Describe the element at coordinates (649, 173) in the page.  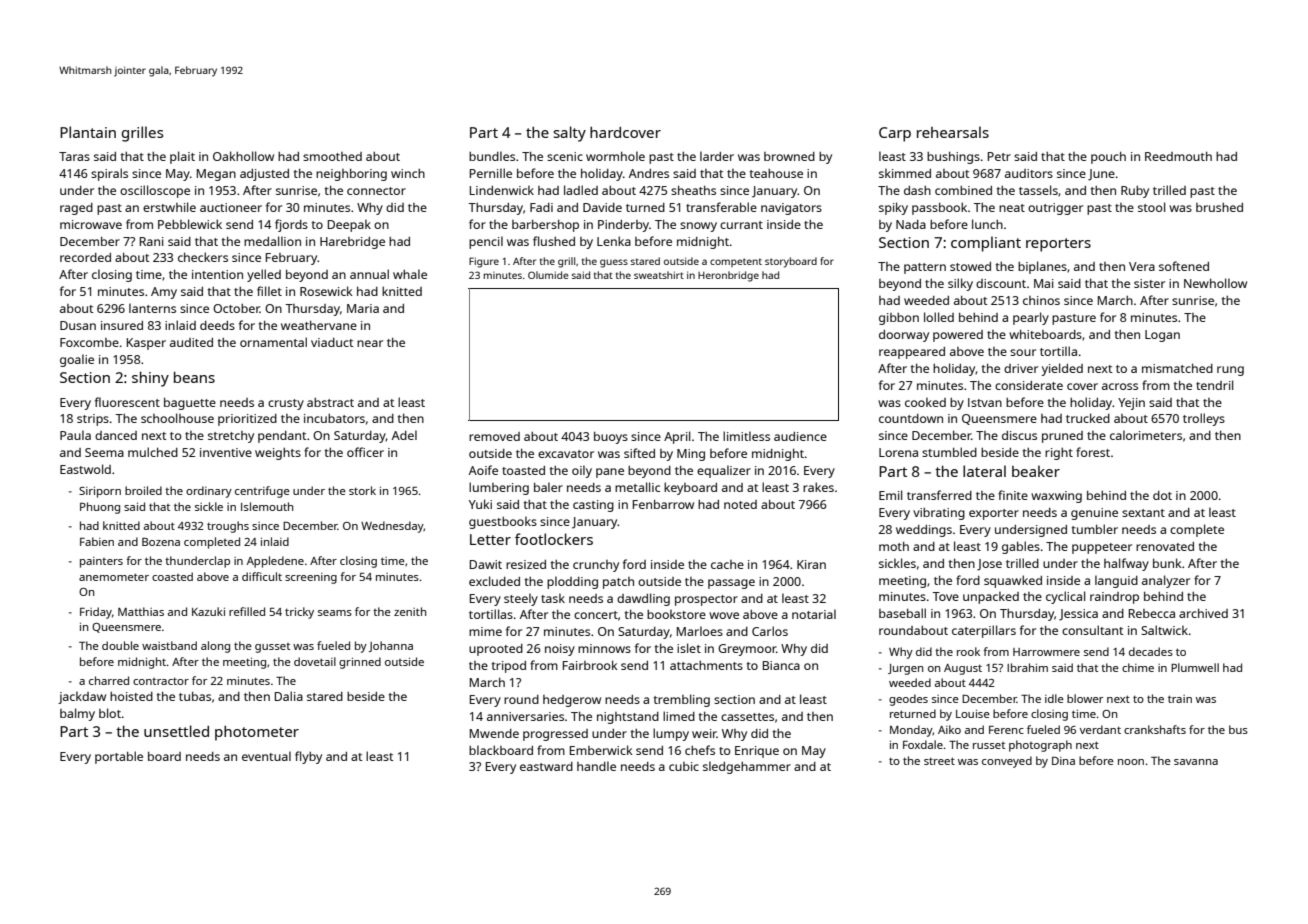
I see `Andres` at that location.
